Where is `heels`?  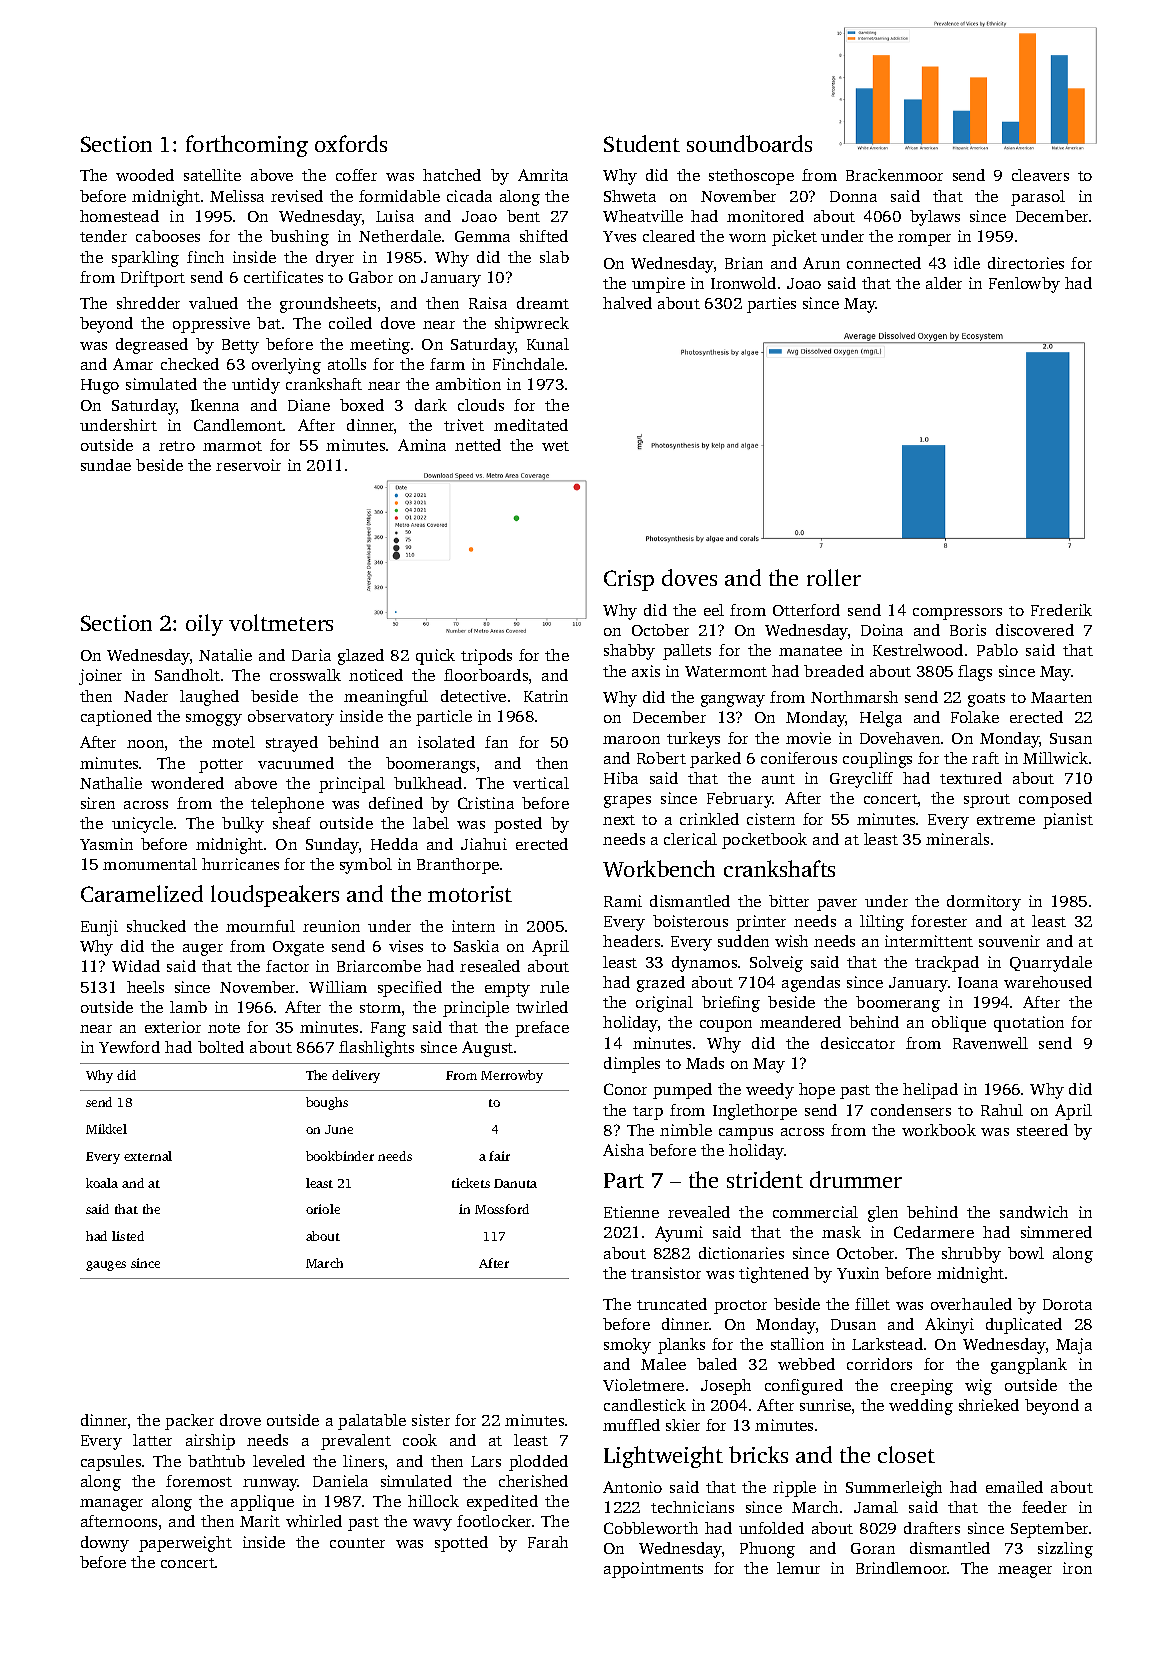
heels is located at coordinates (145, 987).
